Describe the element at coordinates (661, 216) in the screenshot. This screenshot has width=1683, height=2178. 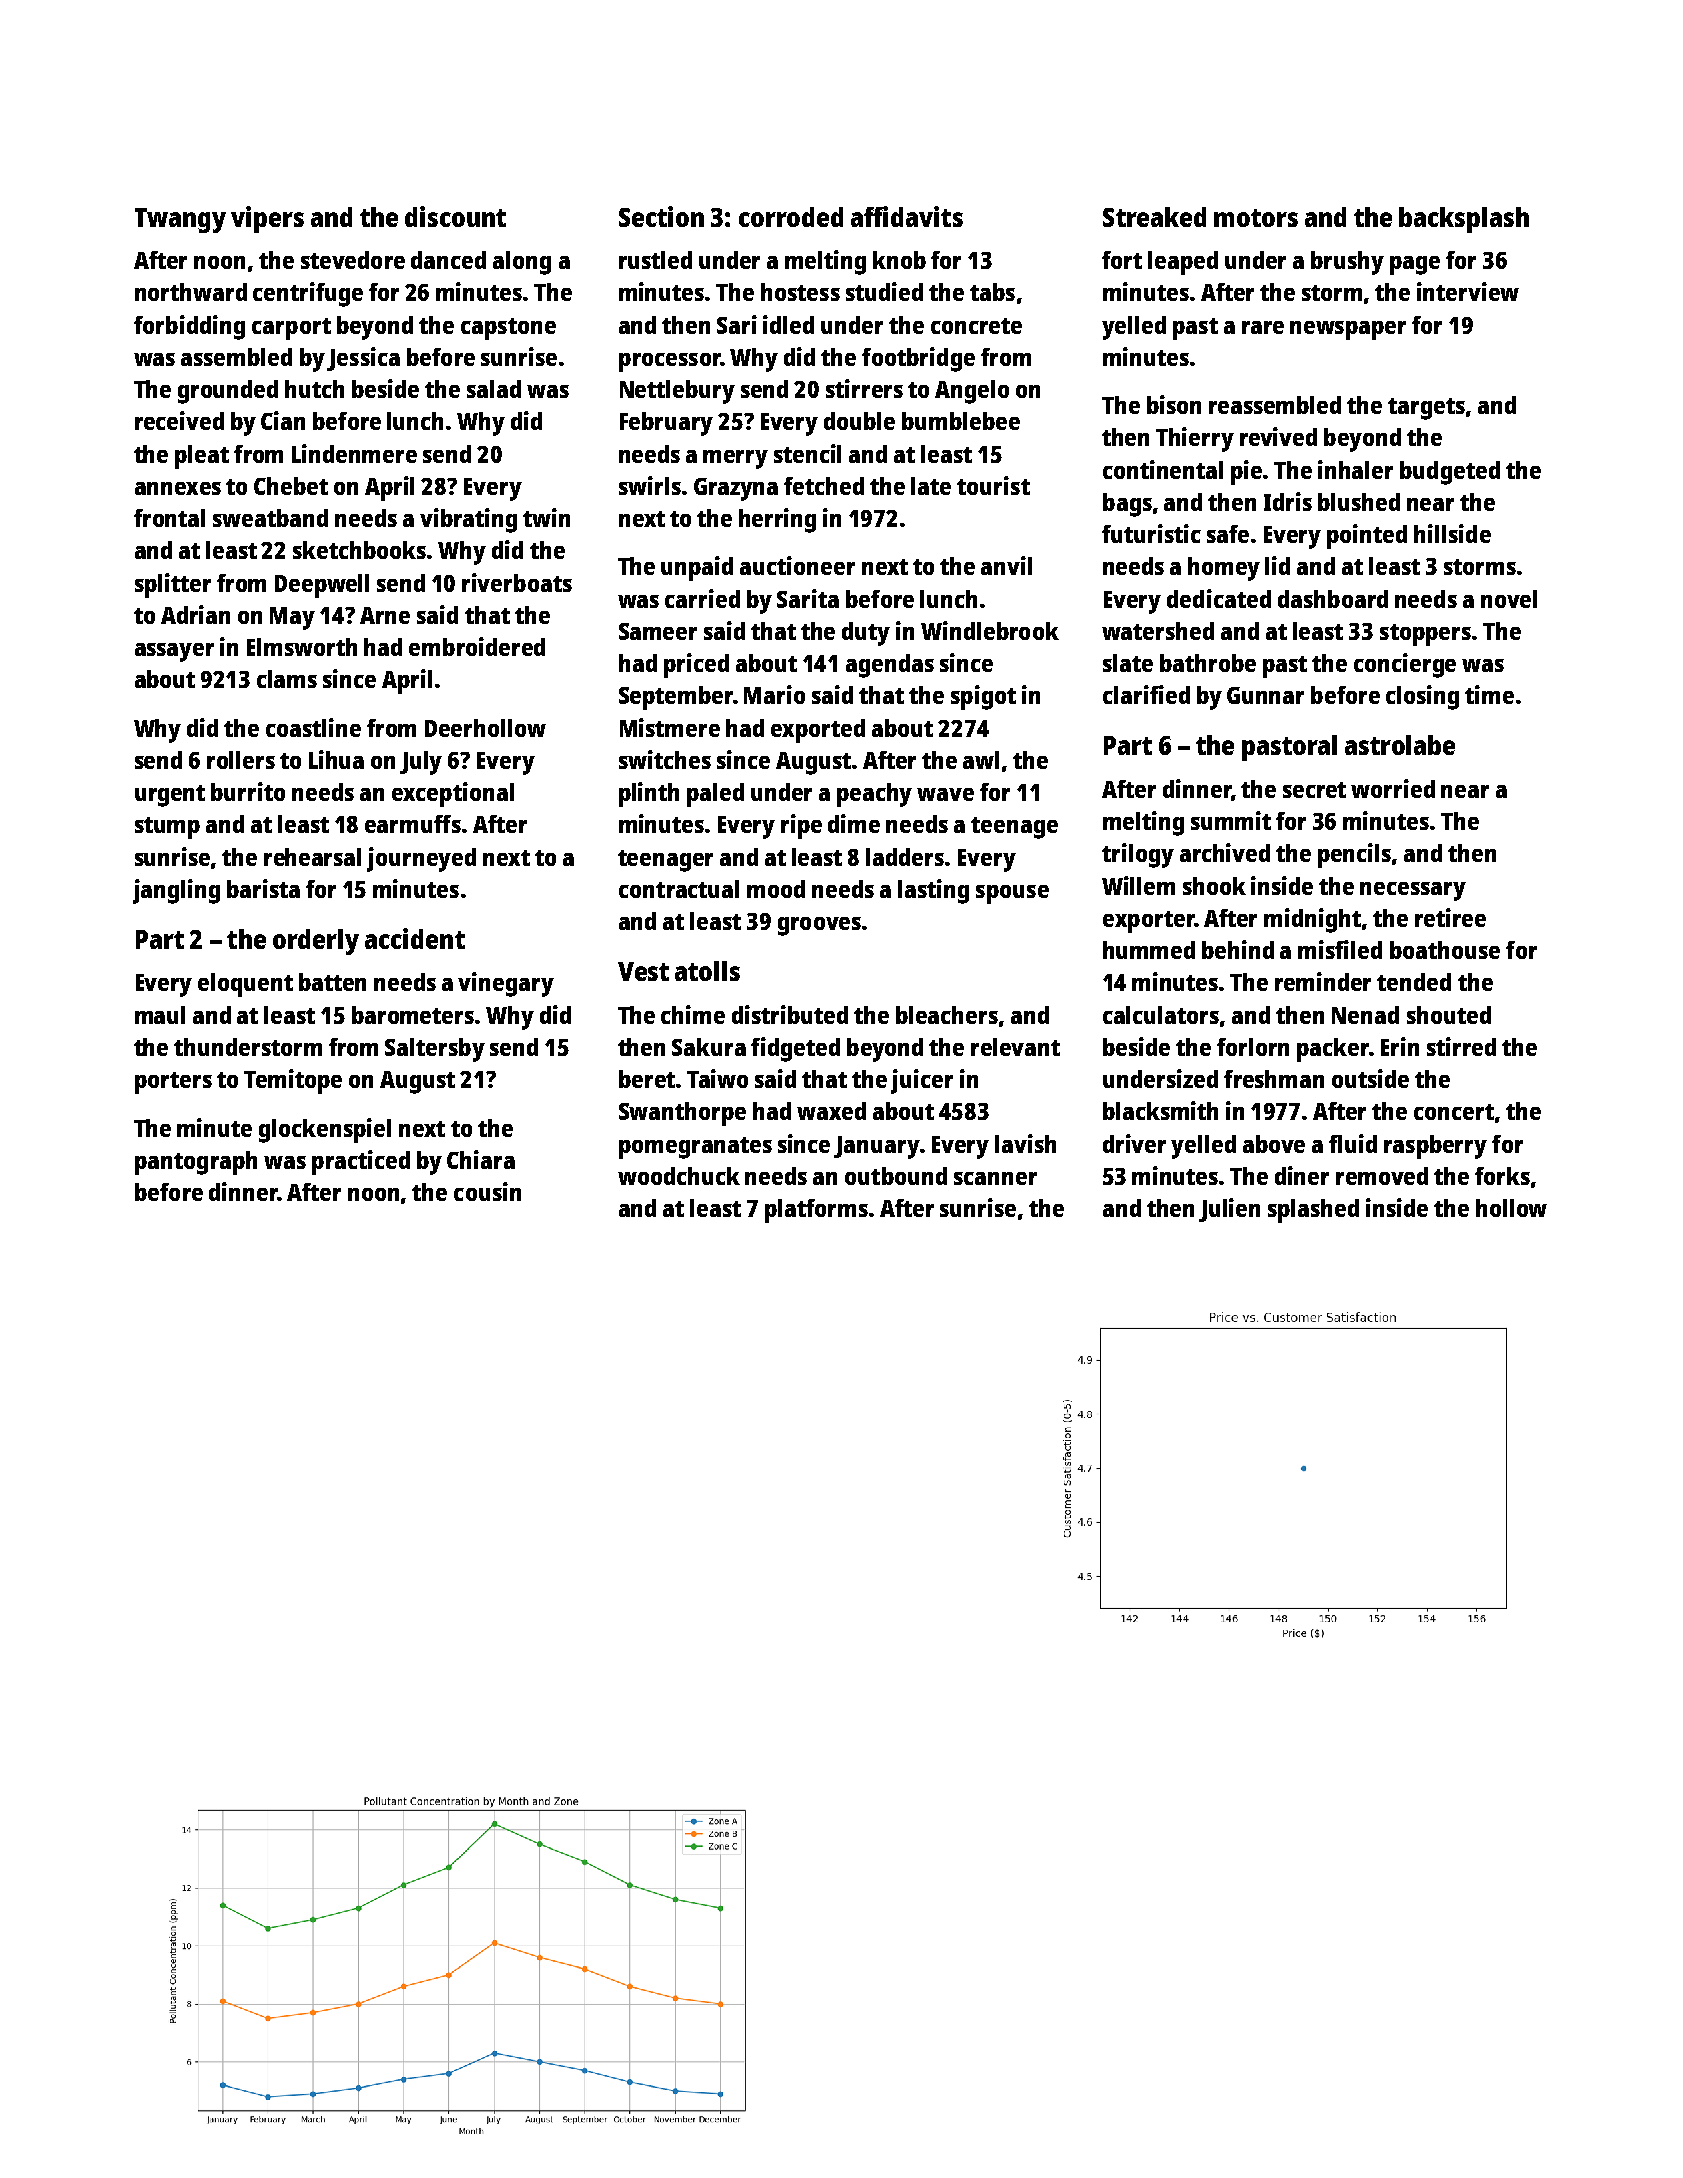
I see `Section` at that location.
